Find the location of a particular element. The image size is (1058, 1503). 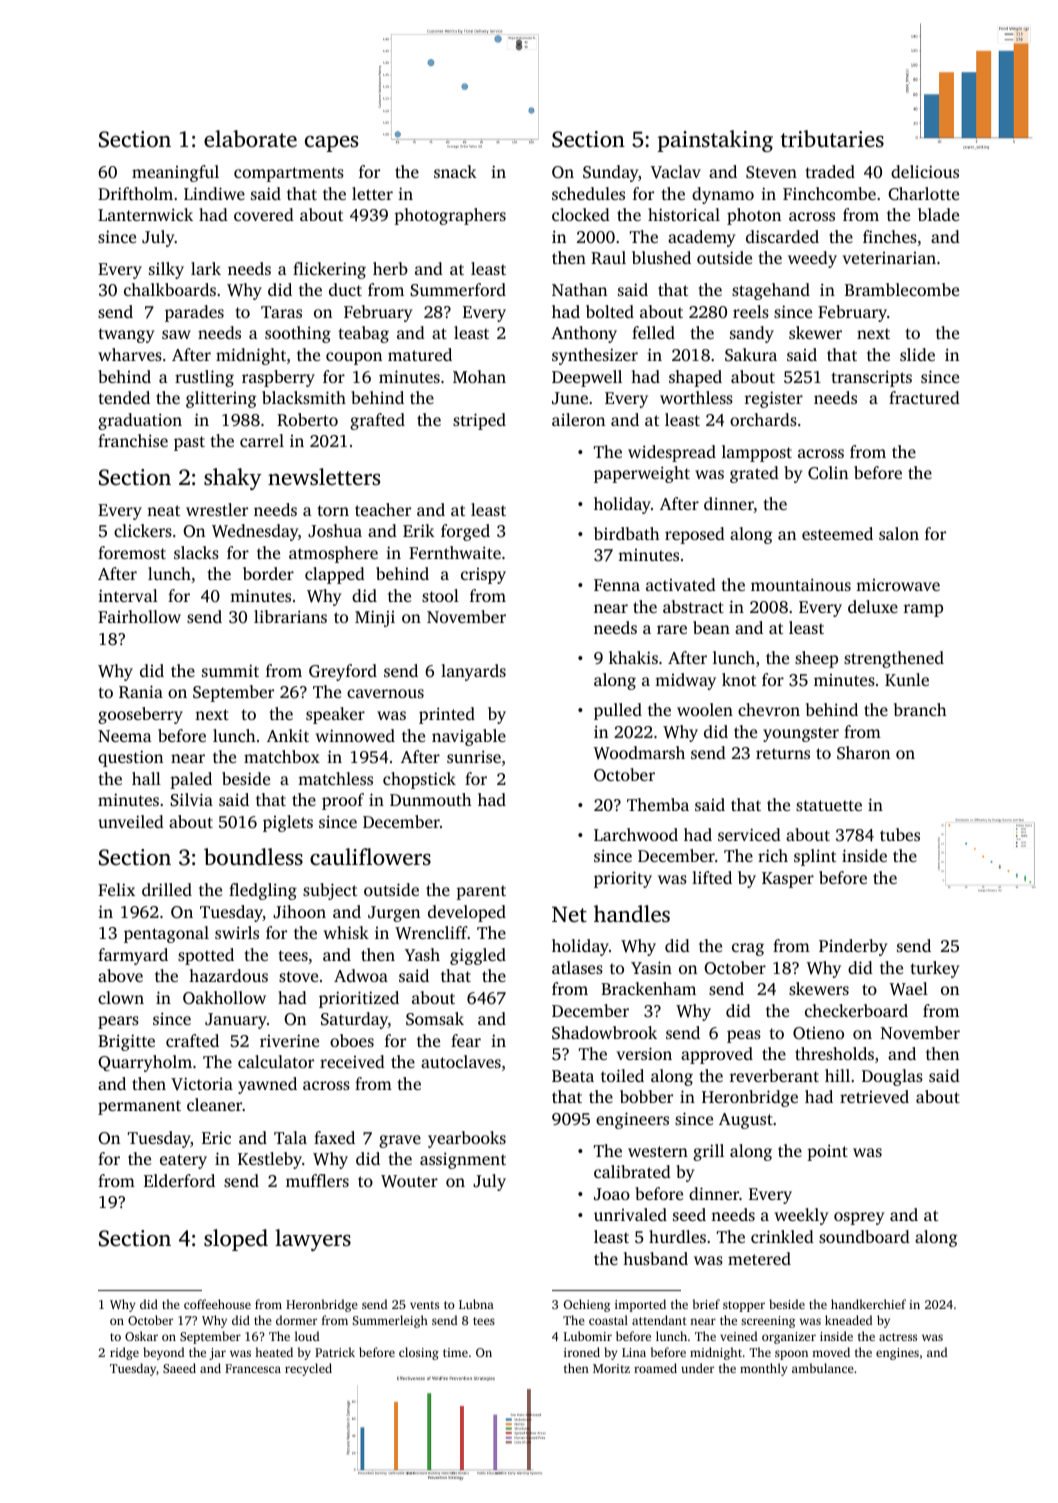

Mohan is located at coordinates (479, 376).
